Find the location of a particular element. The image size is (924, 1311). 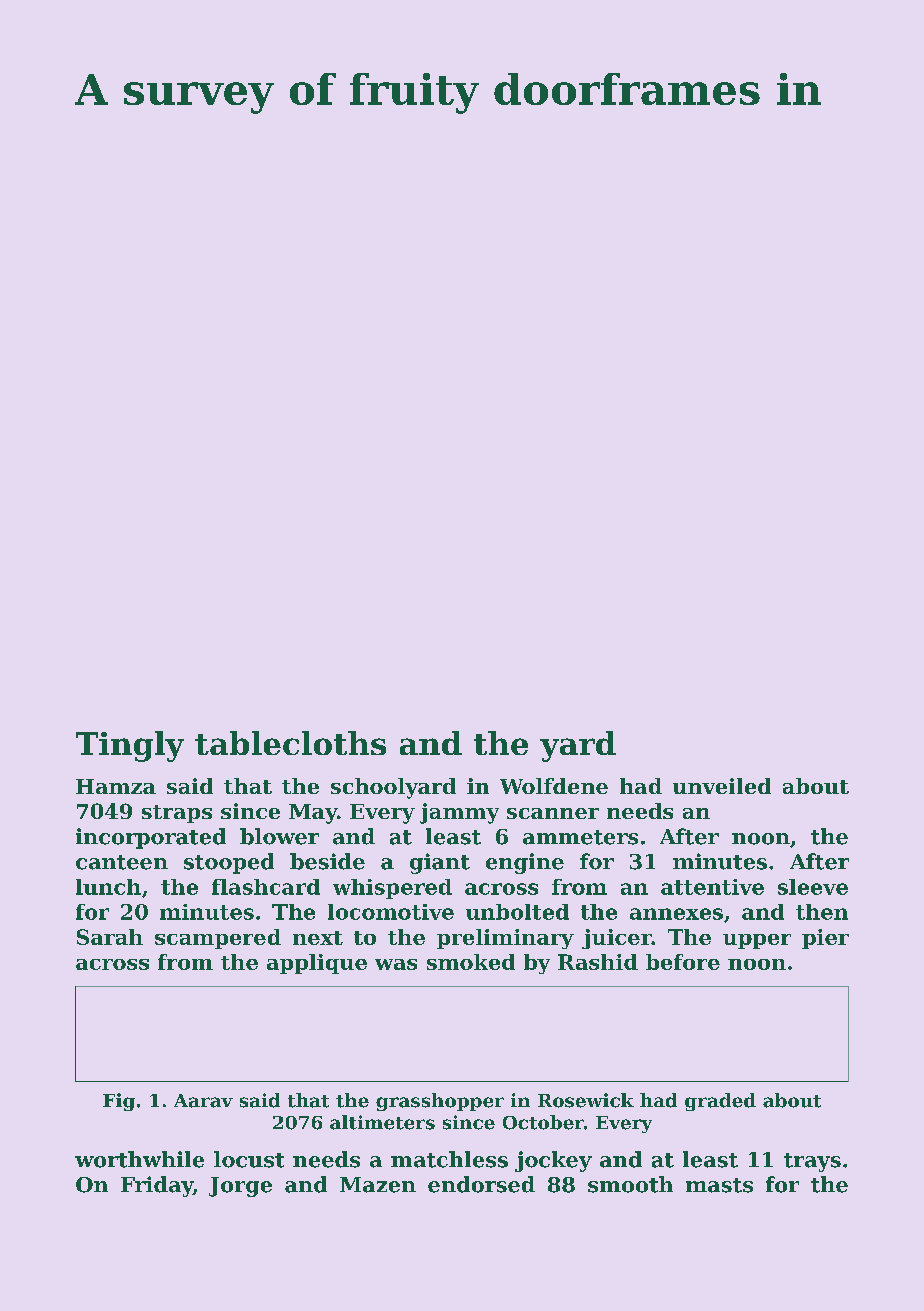

Aarav is located at coordinates (203, 1101).
